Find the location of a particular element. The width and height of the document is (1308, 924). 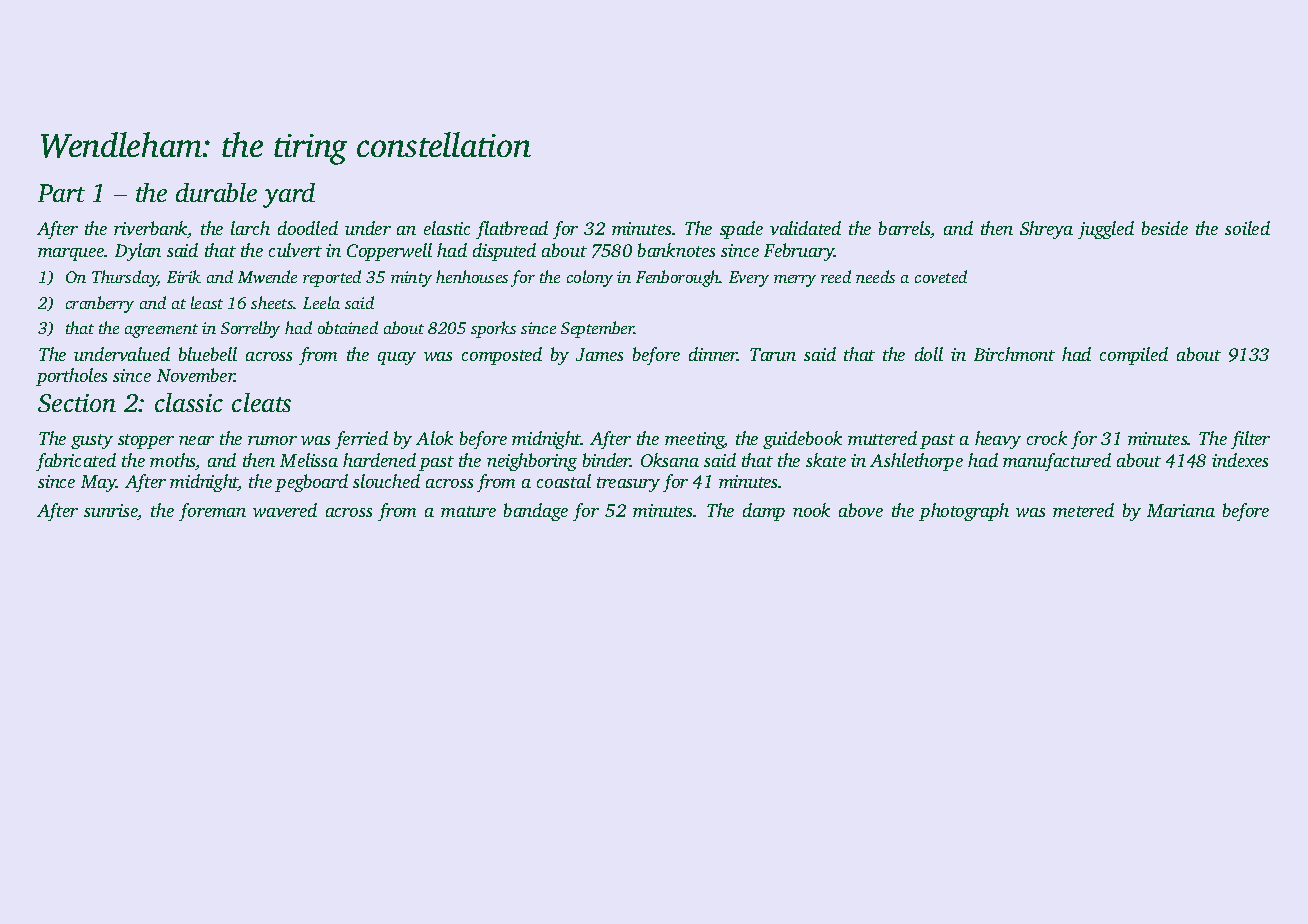

coveted is located at coordinates (941, 276).
